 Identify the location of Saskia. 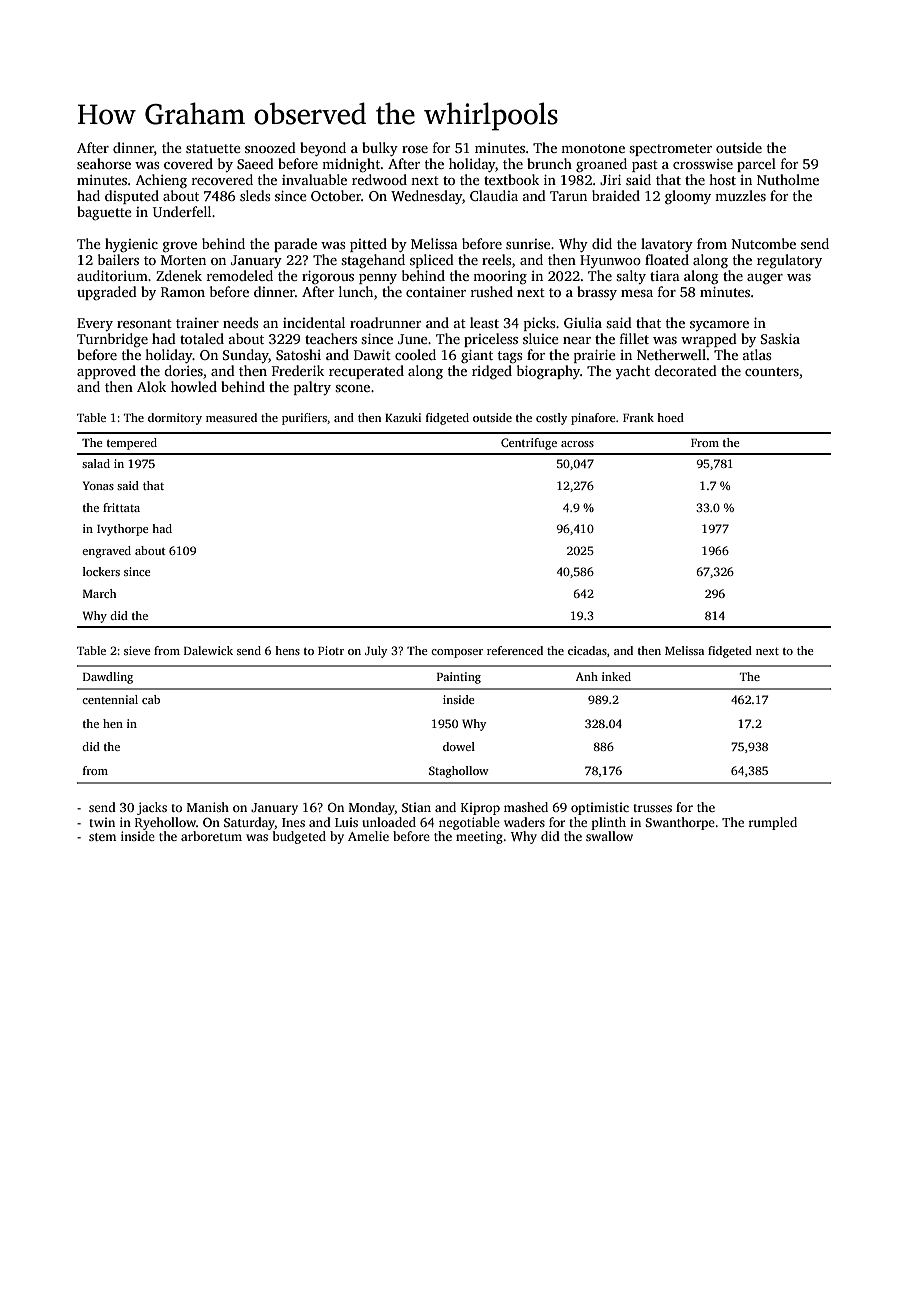
(780, 338).
